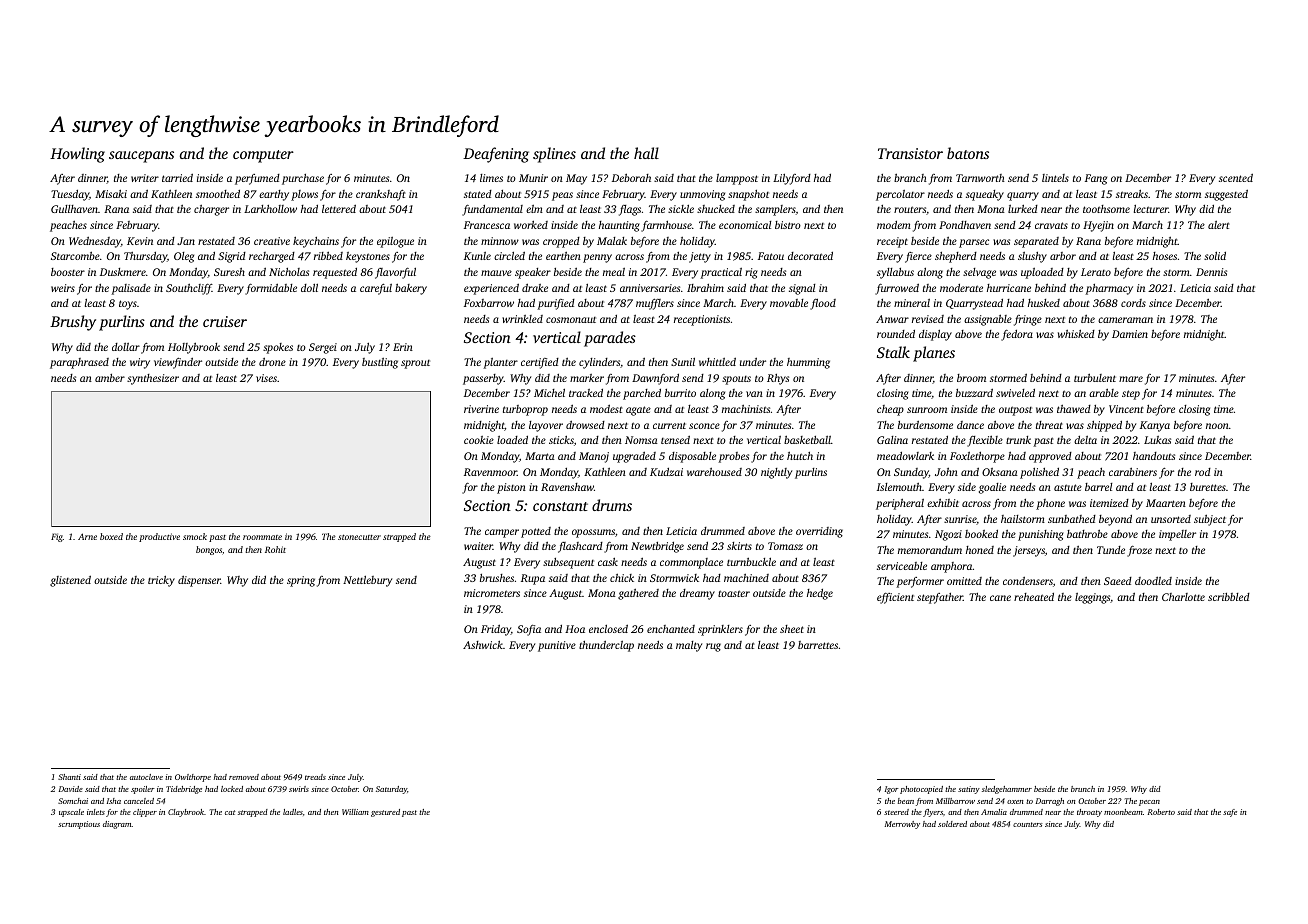  I want to click on solid, so click(1215, 256).
